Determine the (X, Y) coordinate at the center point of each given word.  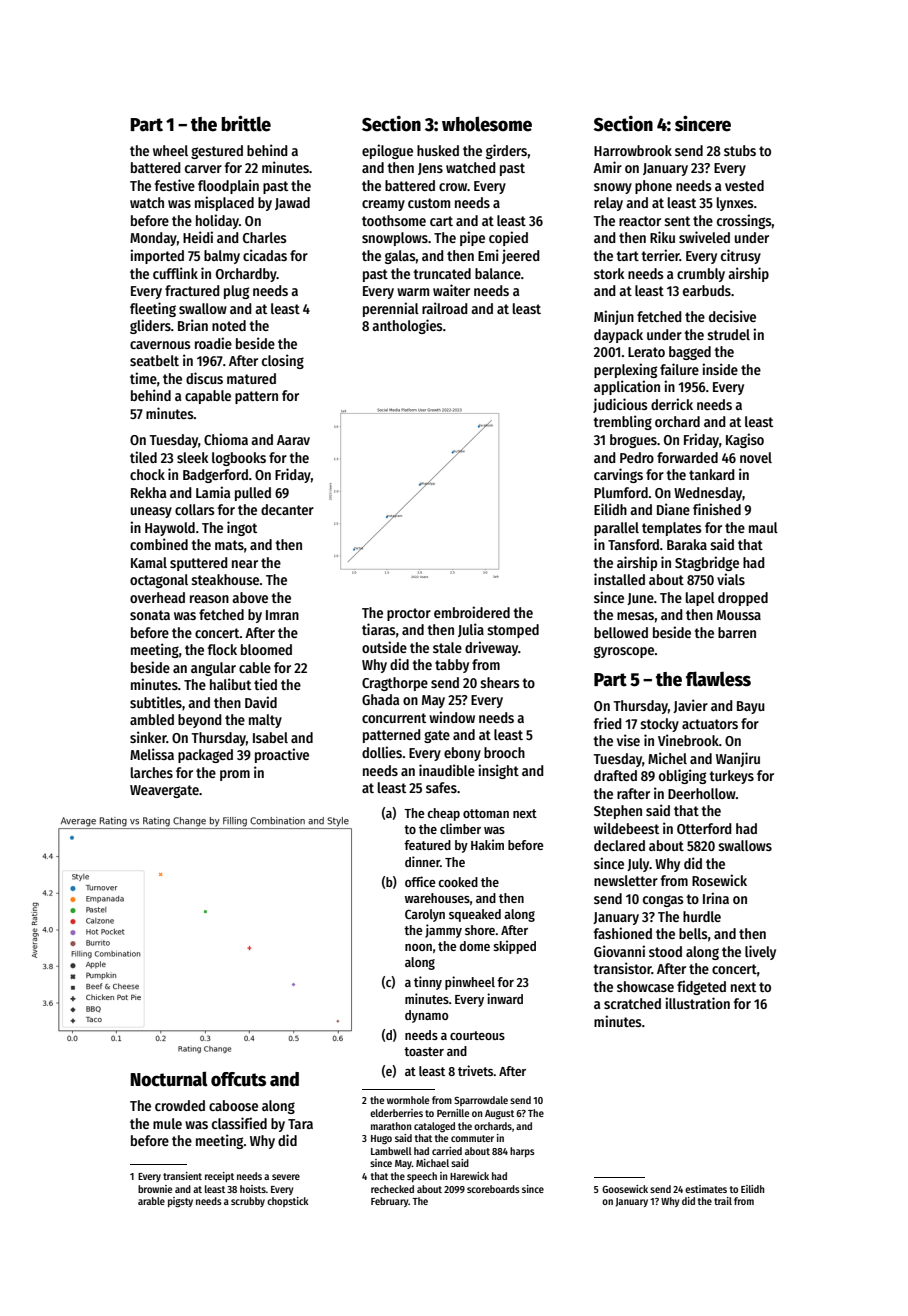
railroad (445, 308)
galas (400, 257)
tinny (428, 983)
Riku (662, 237)
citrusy (741, 256)
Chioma (226, 439)
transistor (622, 968)
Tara (300, 1124)
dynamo (427, 1016)
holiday (217, 221)
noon (418, 947)
